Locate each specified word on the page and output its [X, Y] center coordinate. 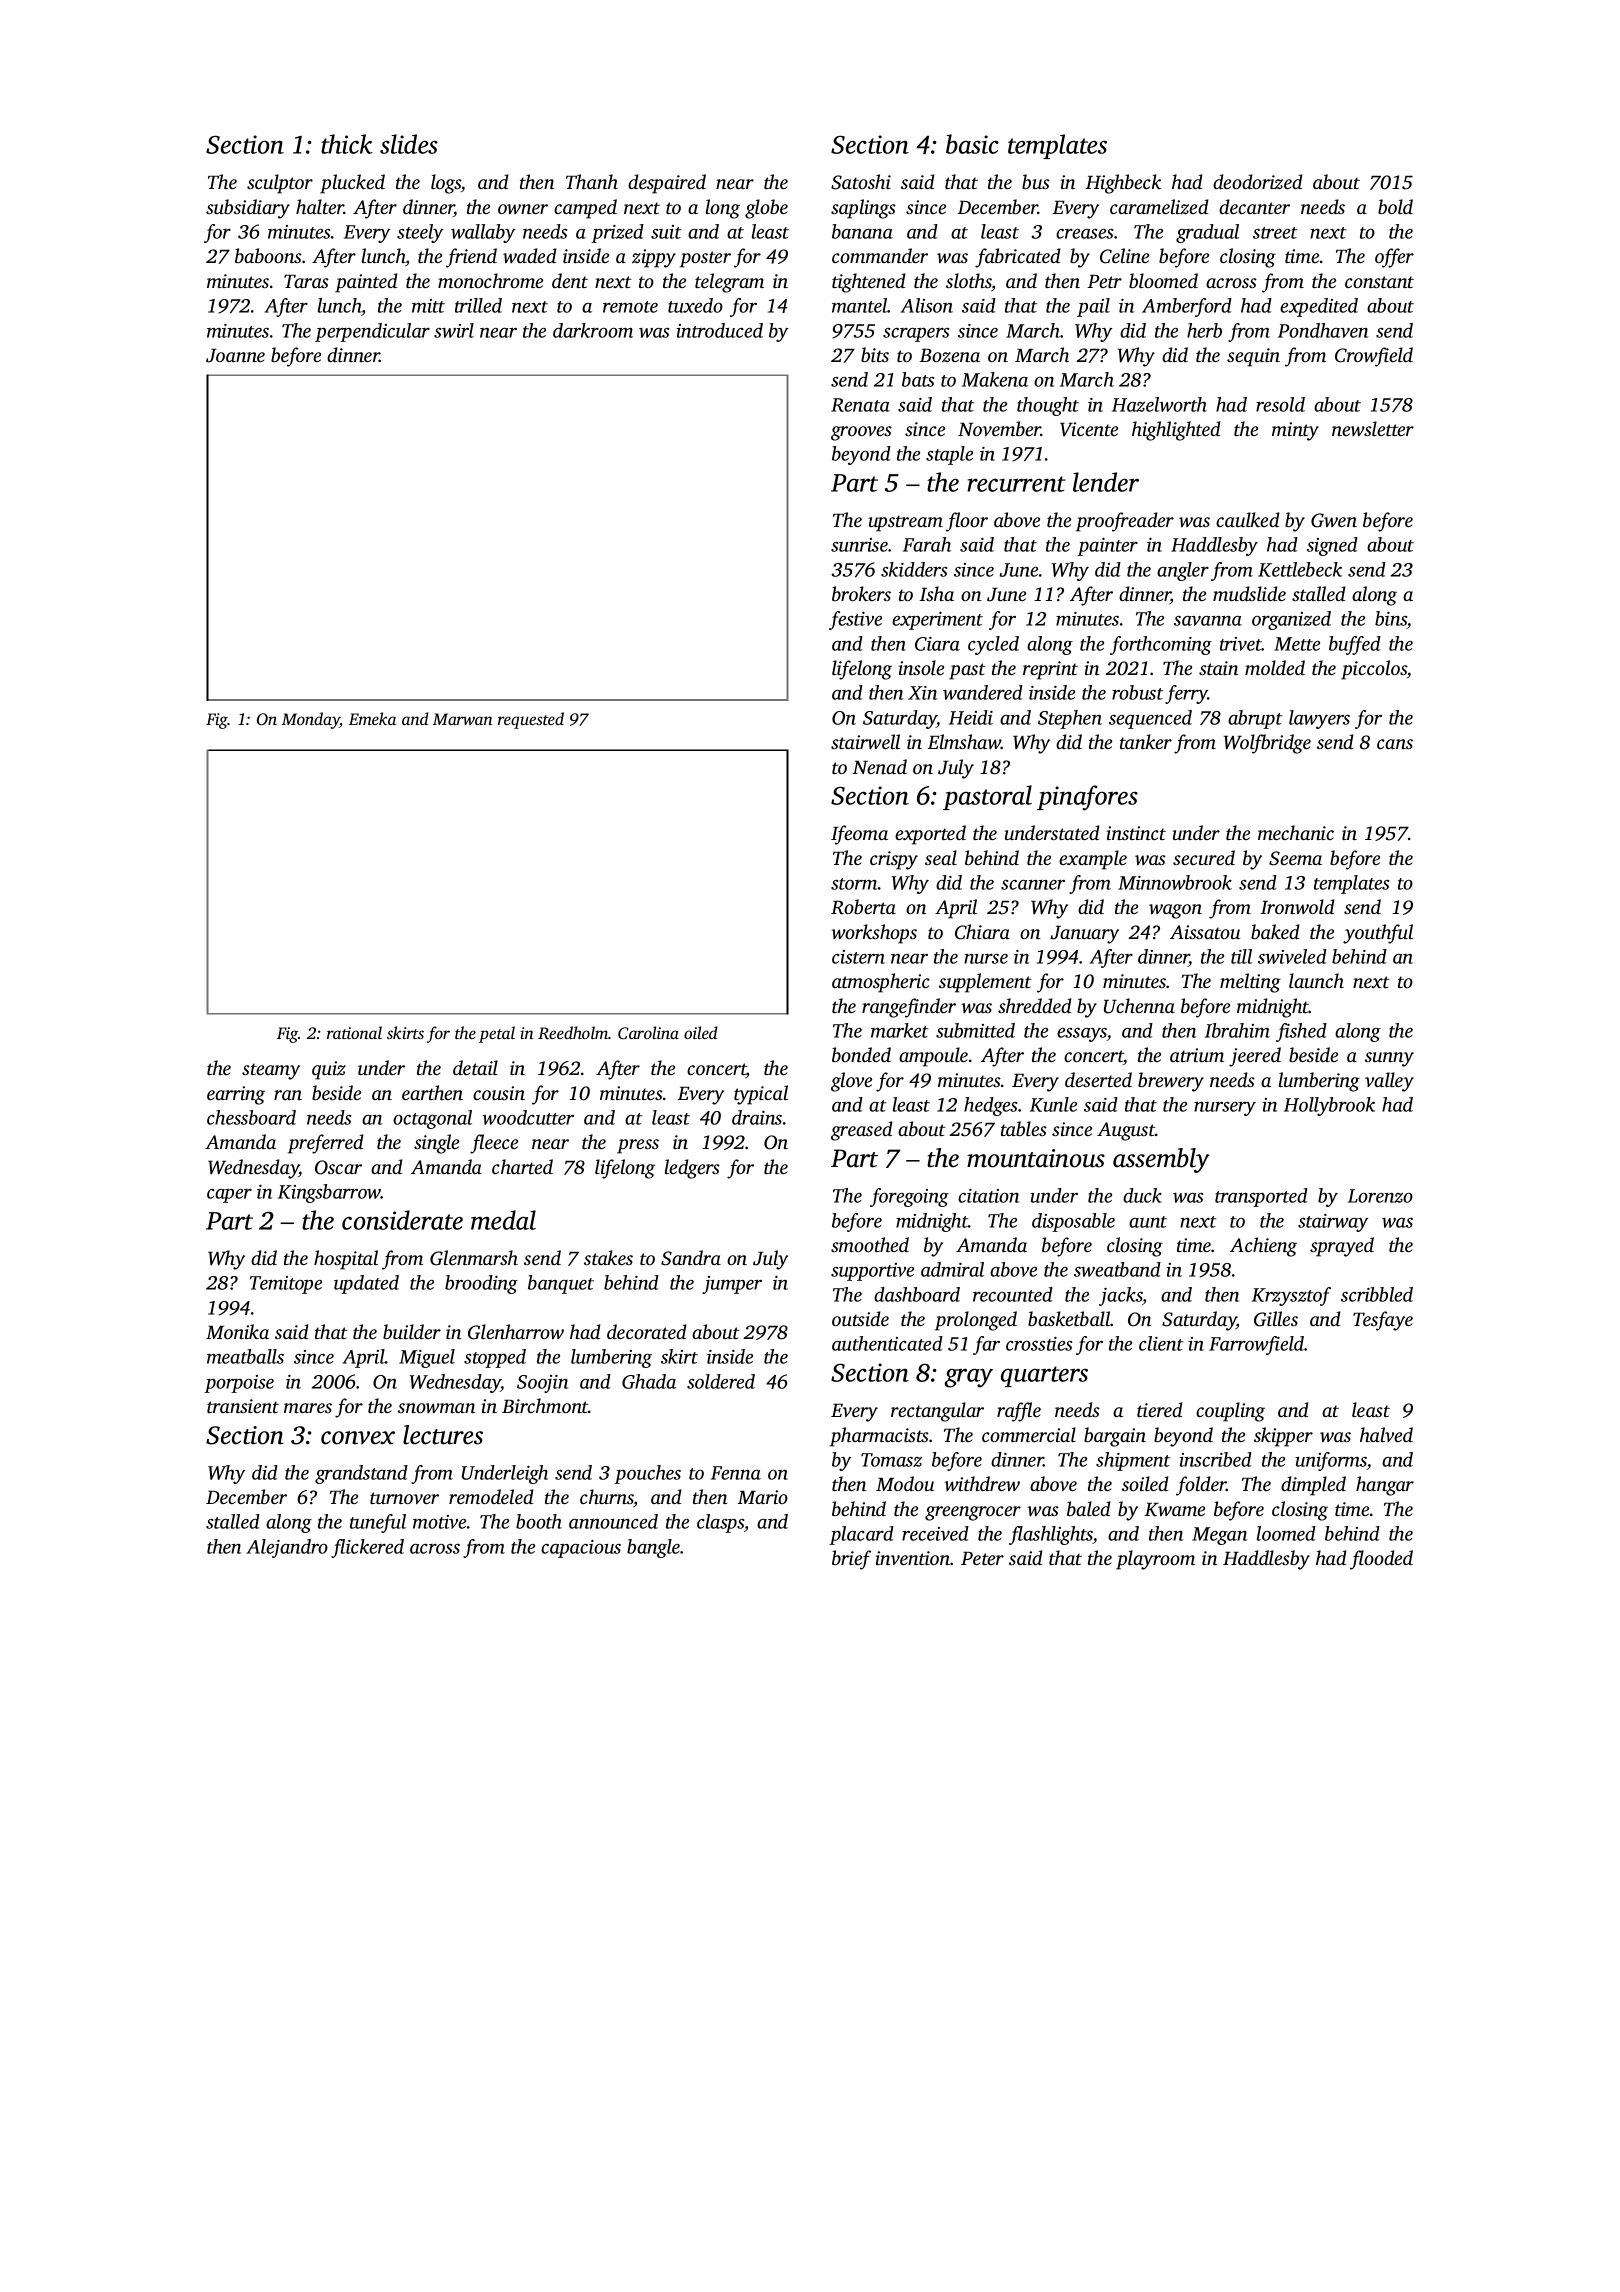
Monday [311, 720]
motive [439, 1522]
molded [1275, 667]
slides [409, 144]
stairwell [865, 741]
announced [613, 1521]
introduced [719, 330]
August [1126, 1131]
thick [347, 144]
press [638, 1146]
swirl [454, 330]
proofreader [1125, 522]
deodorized [1258, 182]
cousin [499, 1093]
